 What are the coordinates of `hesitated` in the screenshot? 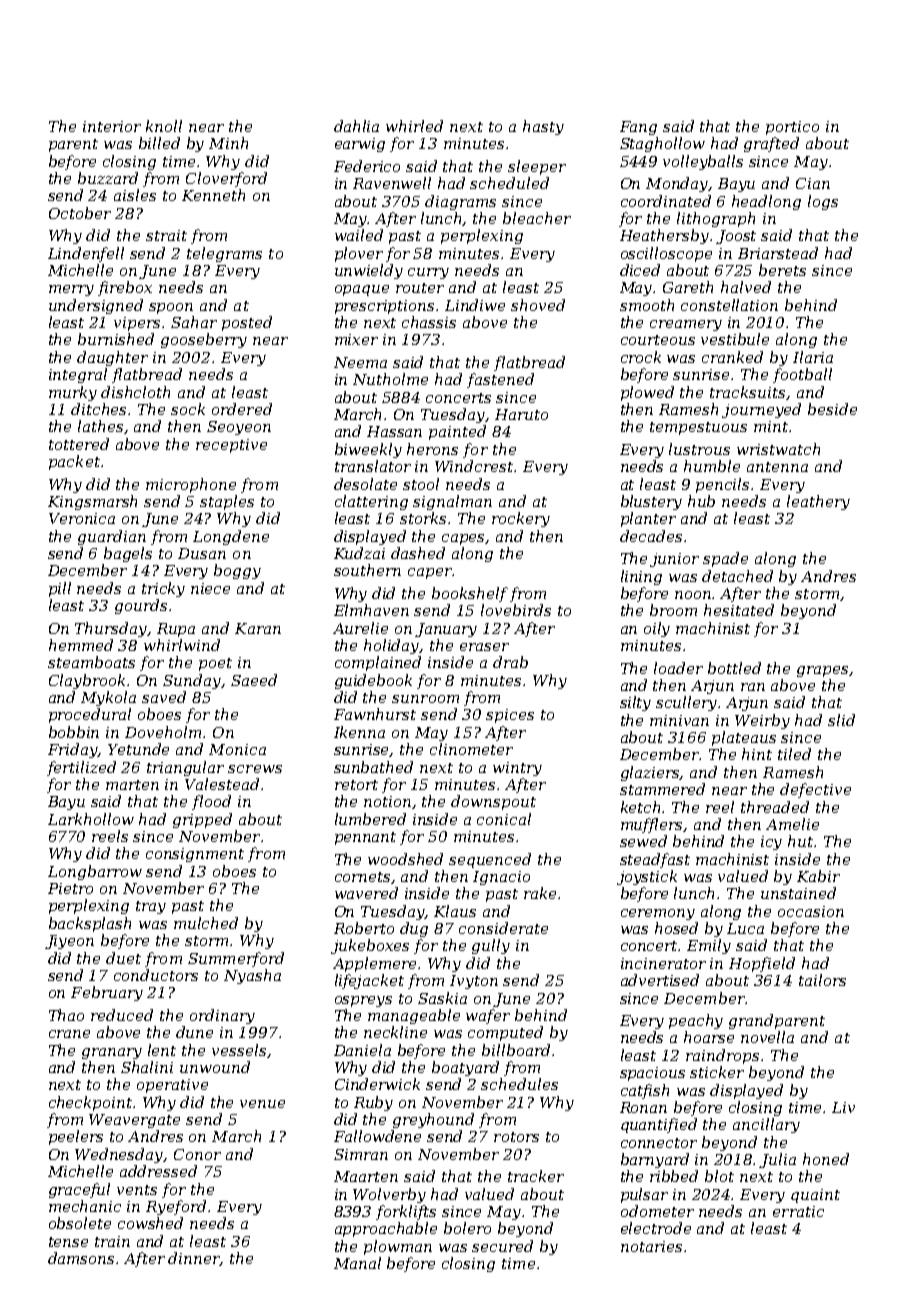 It's located at (739, 610).
